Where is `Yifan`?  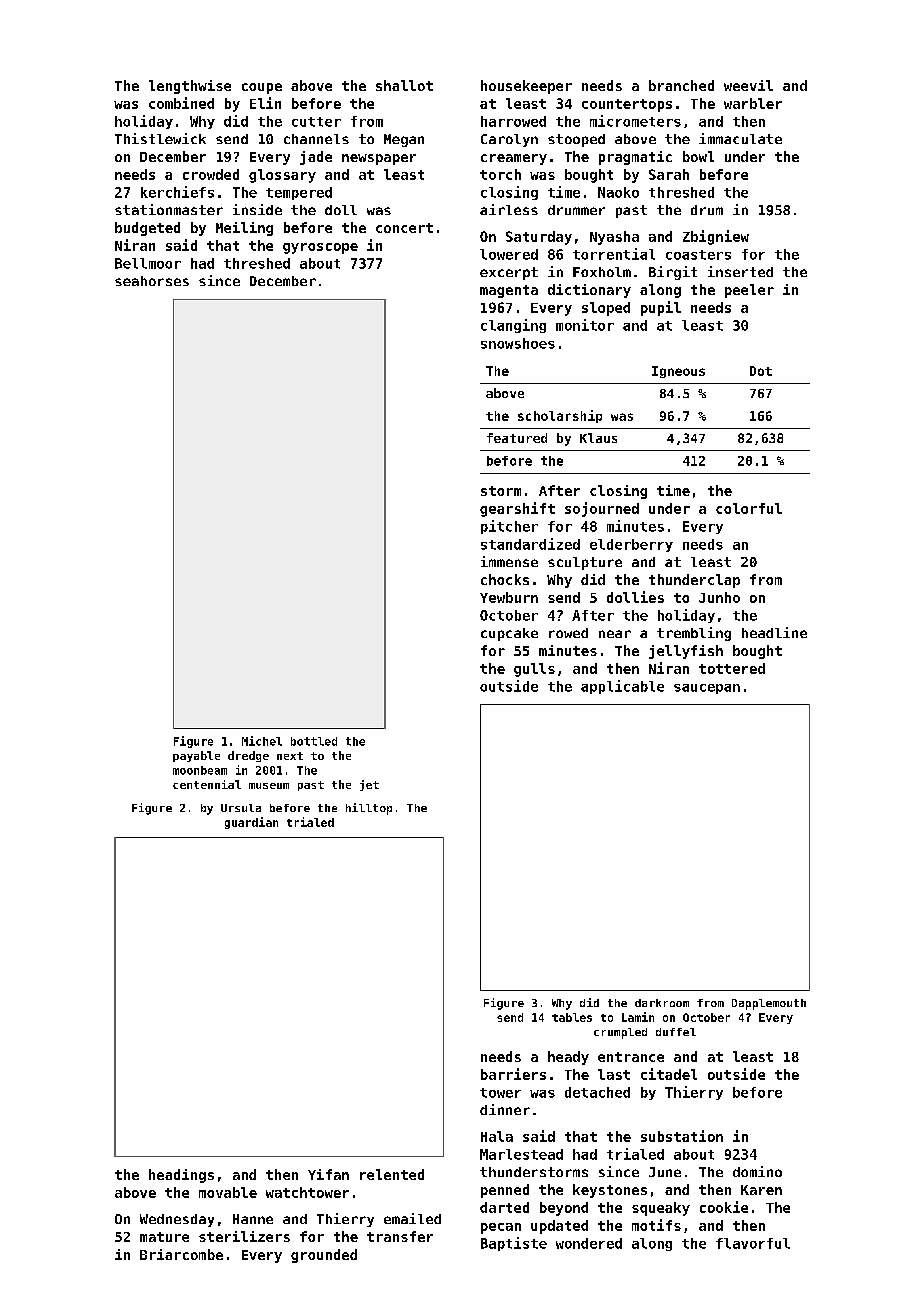 Yifan is located at coordinates (328, 1174).
